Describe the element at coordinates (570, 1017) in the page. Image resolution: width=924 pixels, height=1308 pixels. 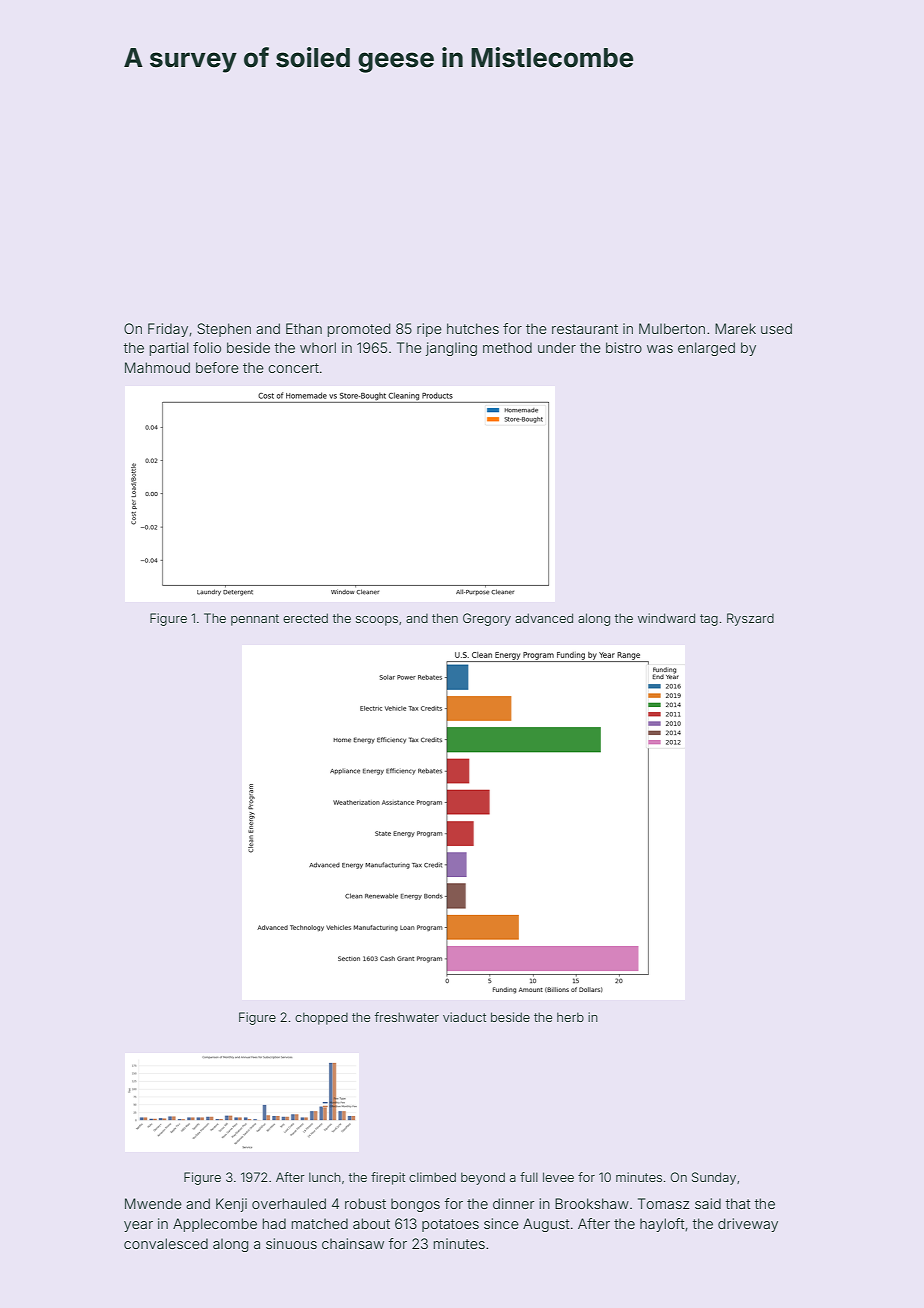
I see `herb` at that location.
